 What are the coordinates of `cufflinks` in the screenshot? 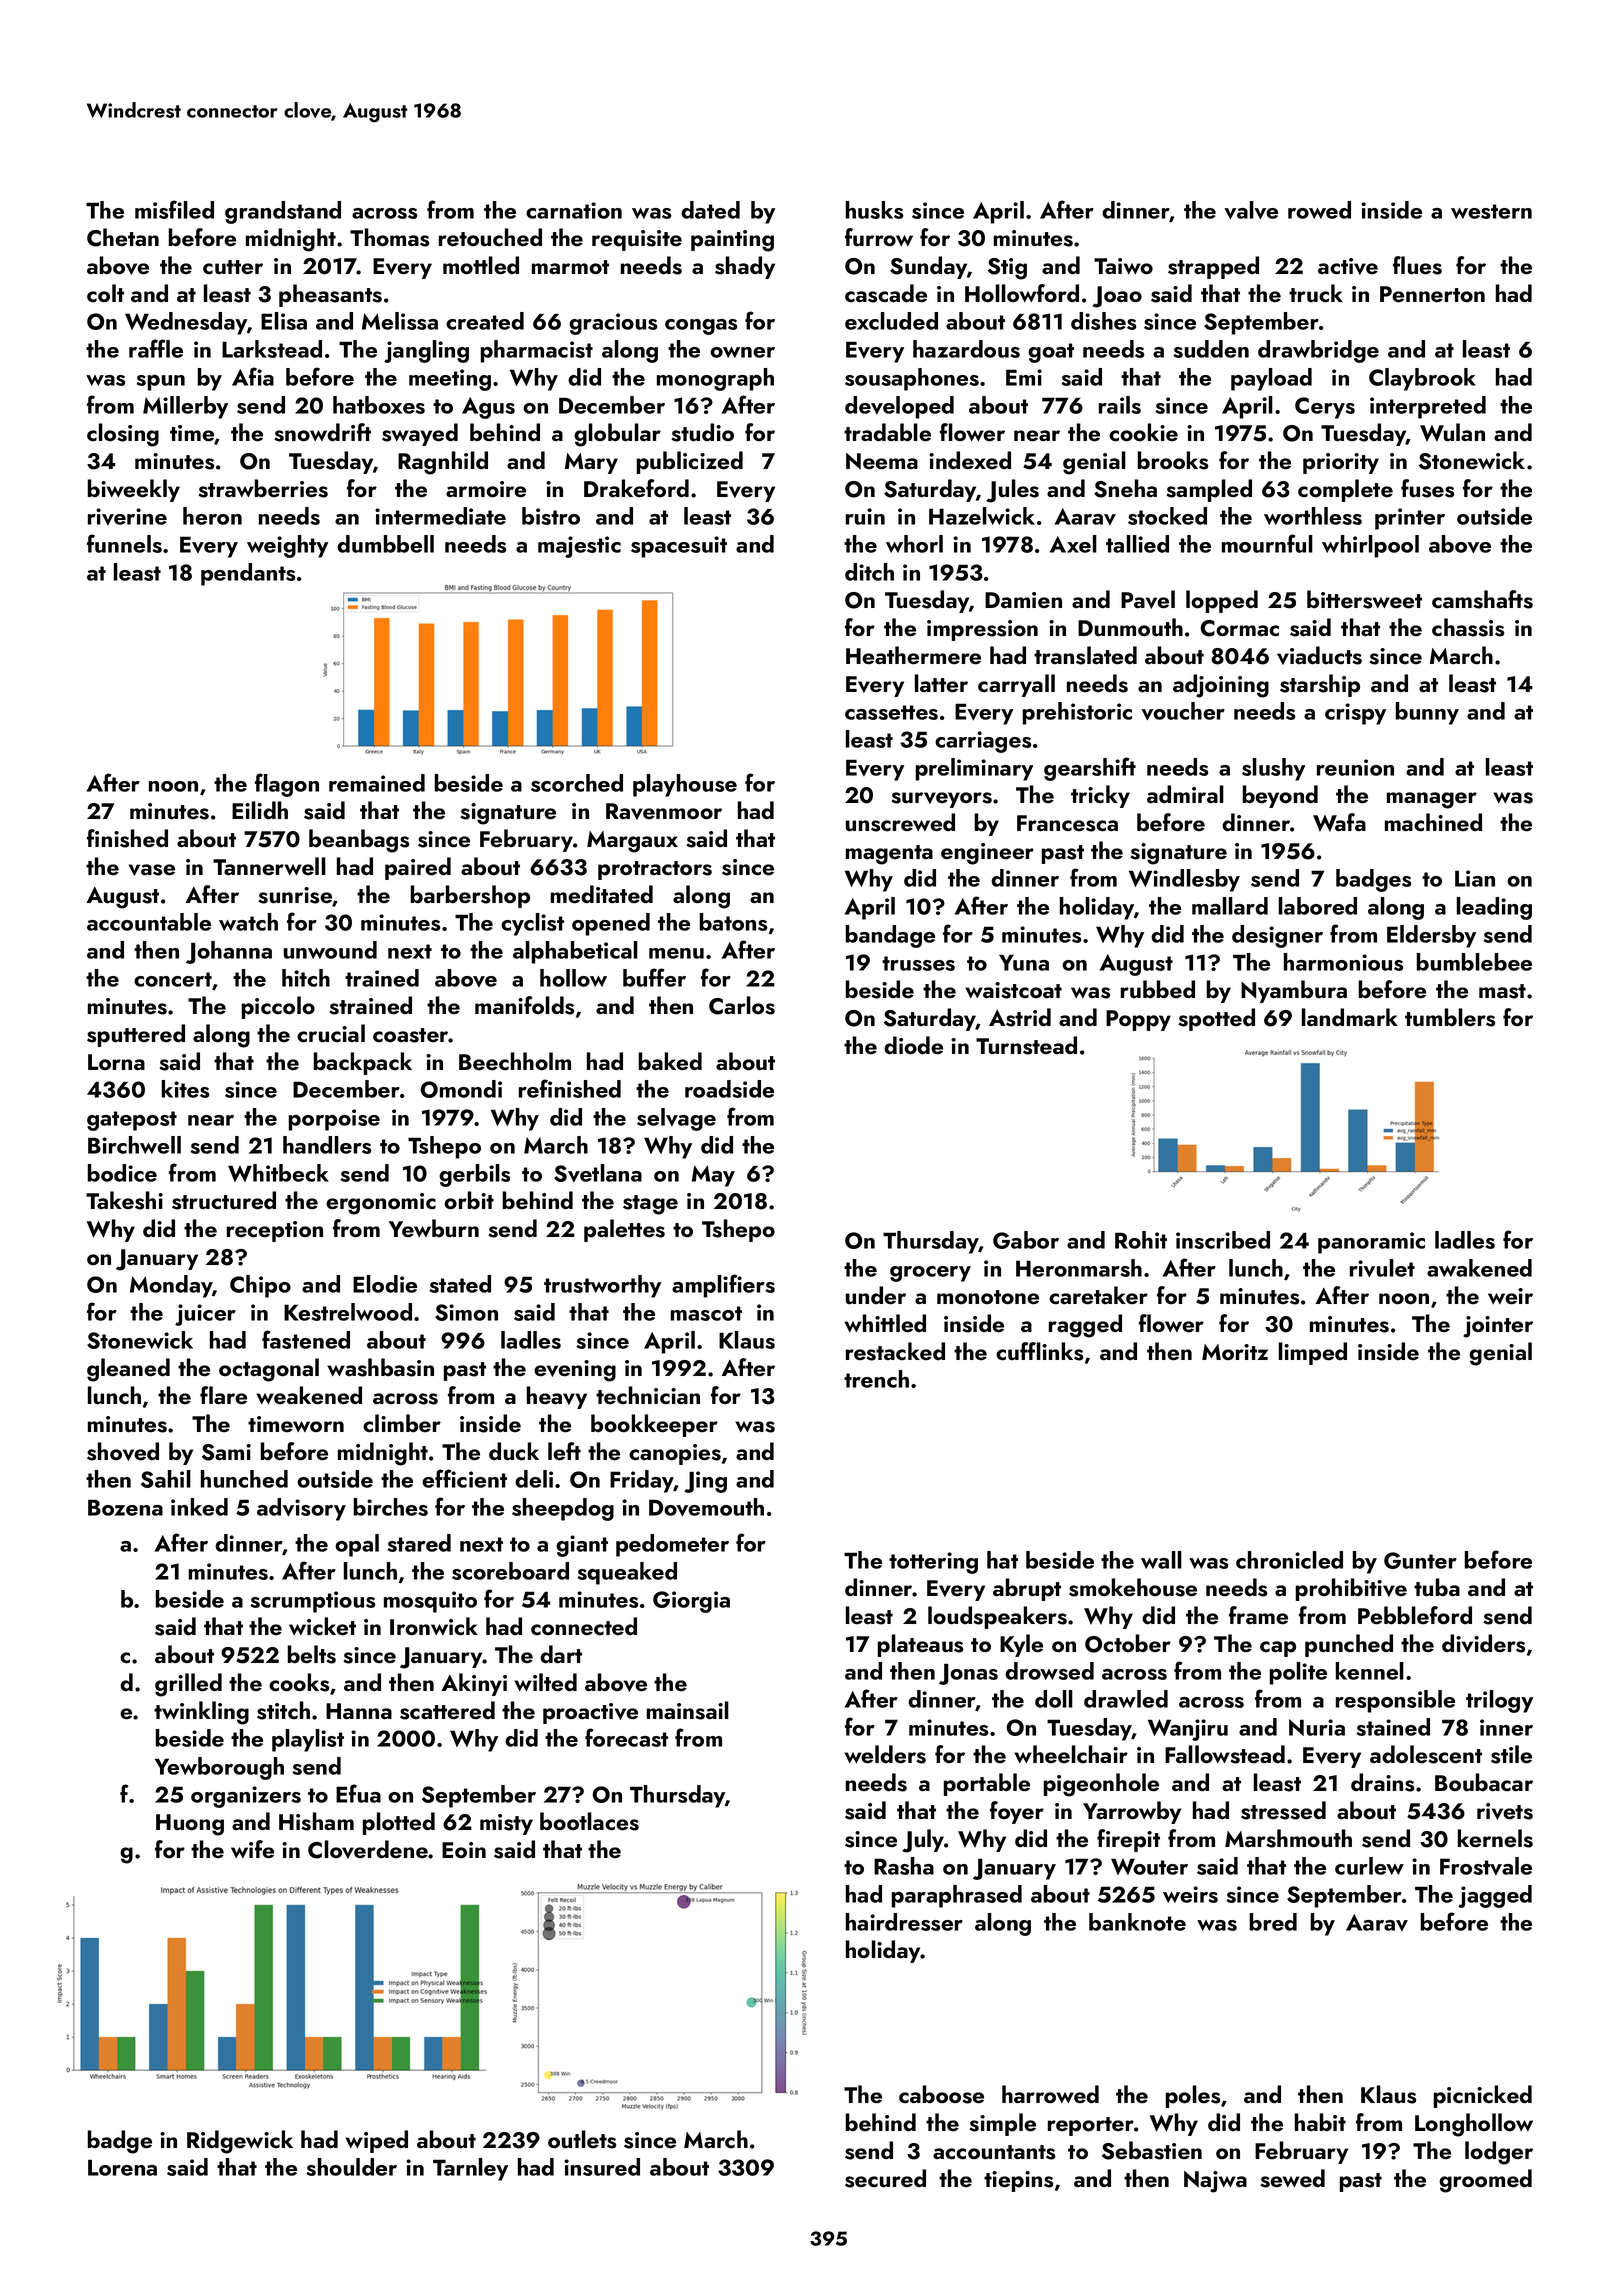 It's located at (1039, 1351).
